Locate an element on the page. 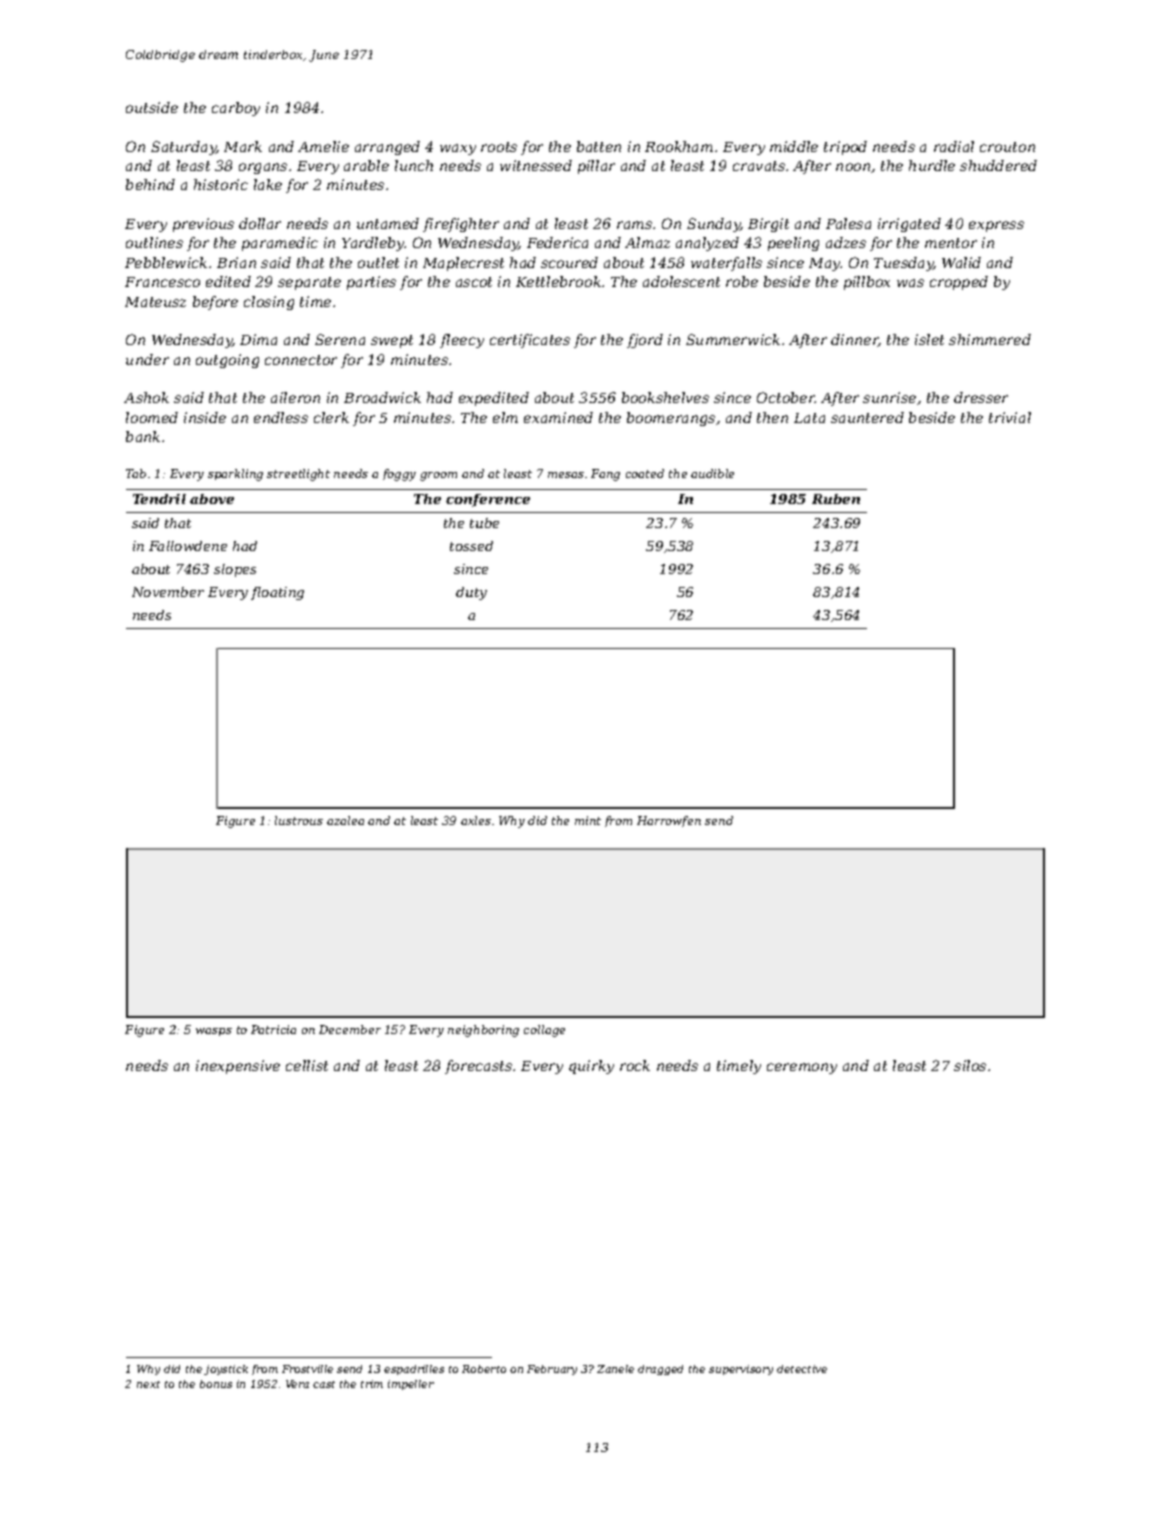  Ashok is located at coordinates (146, 397).
